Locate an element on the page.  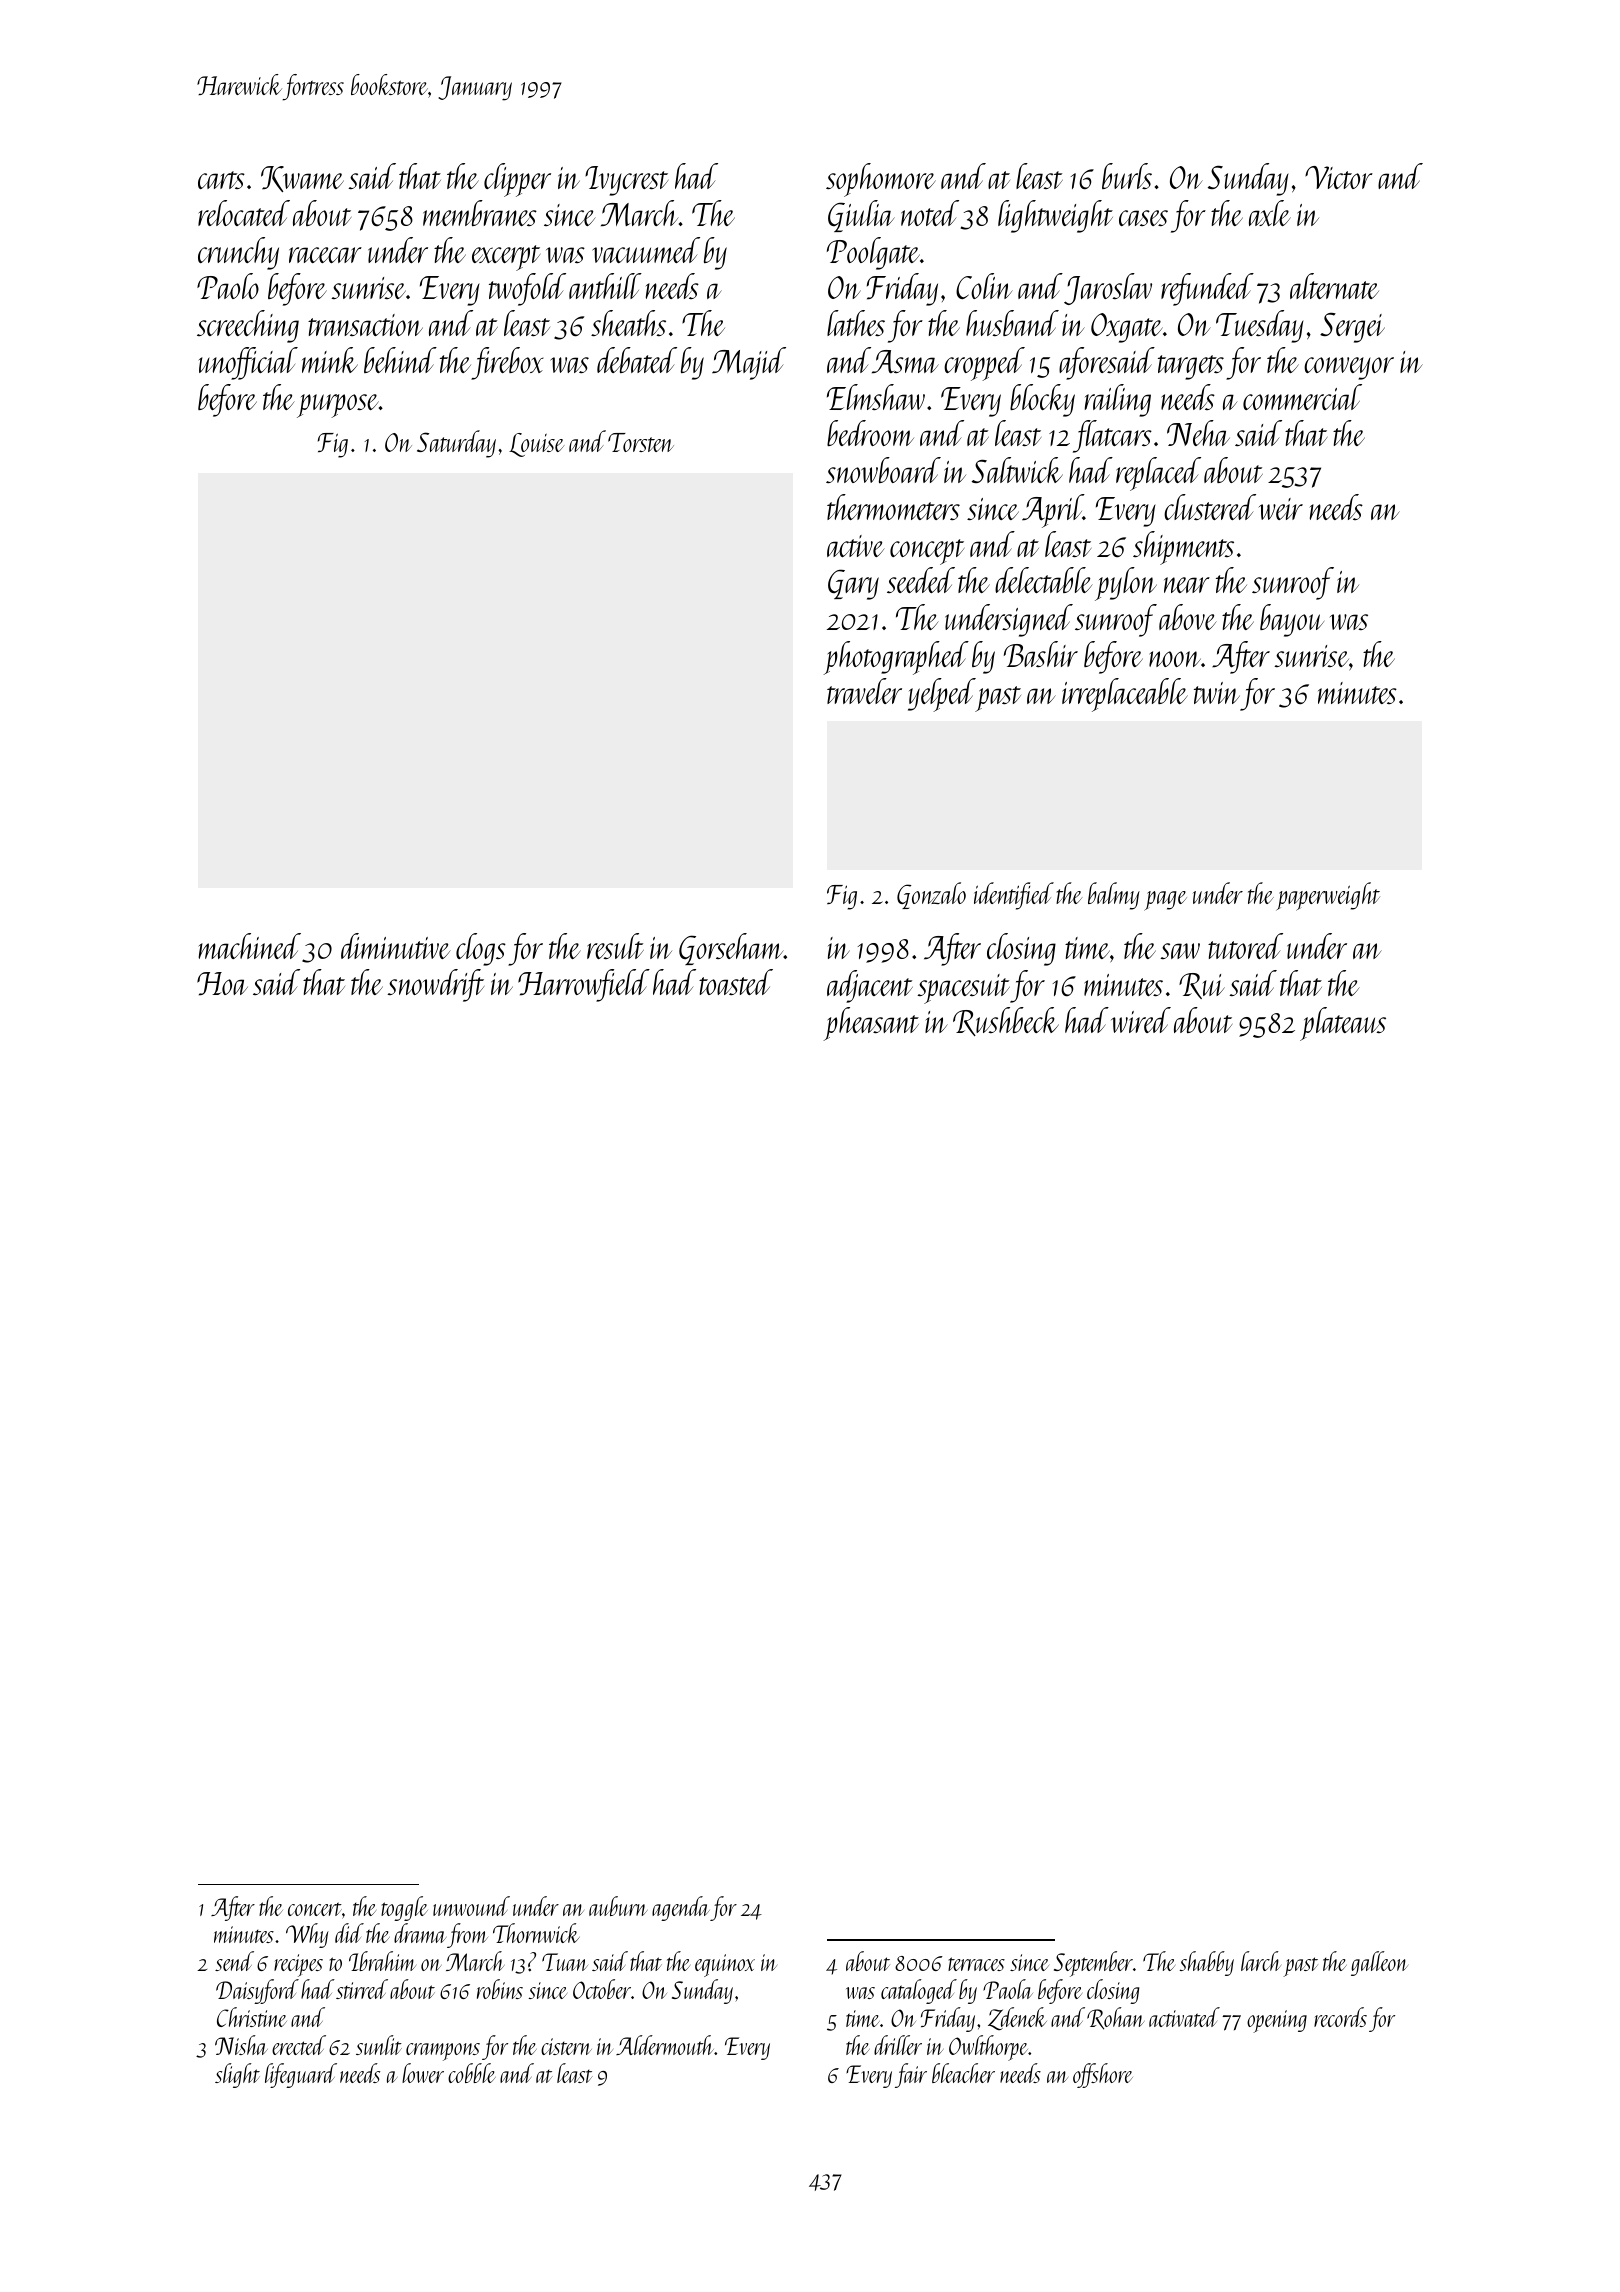
clipper is located at coordinates (517, 180).
